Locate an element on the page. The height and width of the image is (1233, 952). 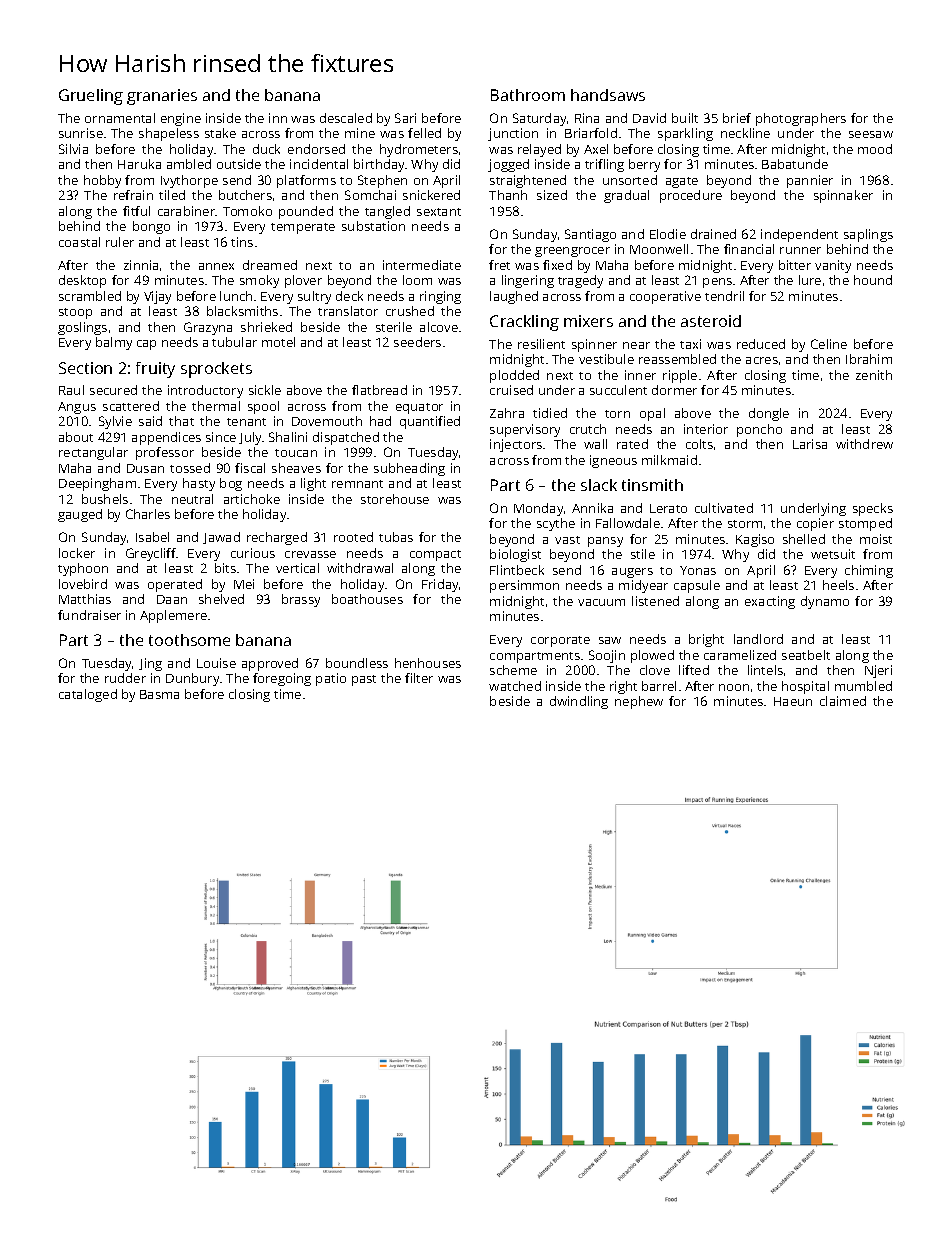
hound is located at coordinates (873, 280).
